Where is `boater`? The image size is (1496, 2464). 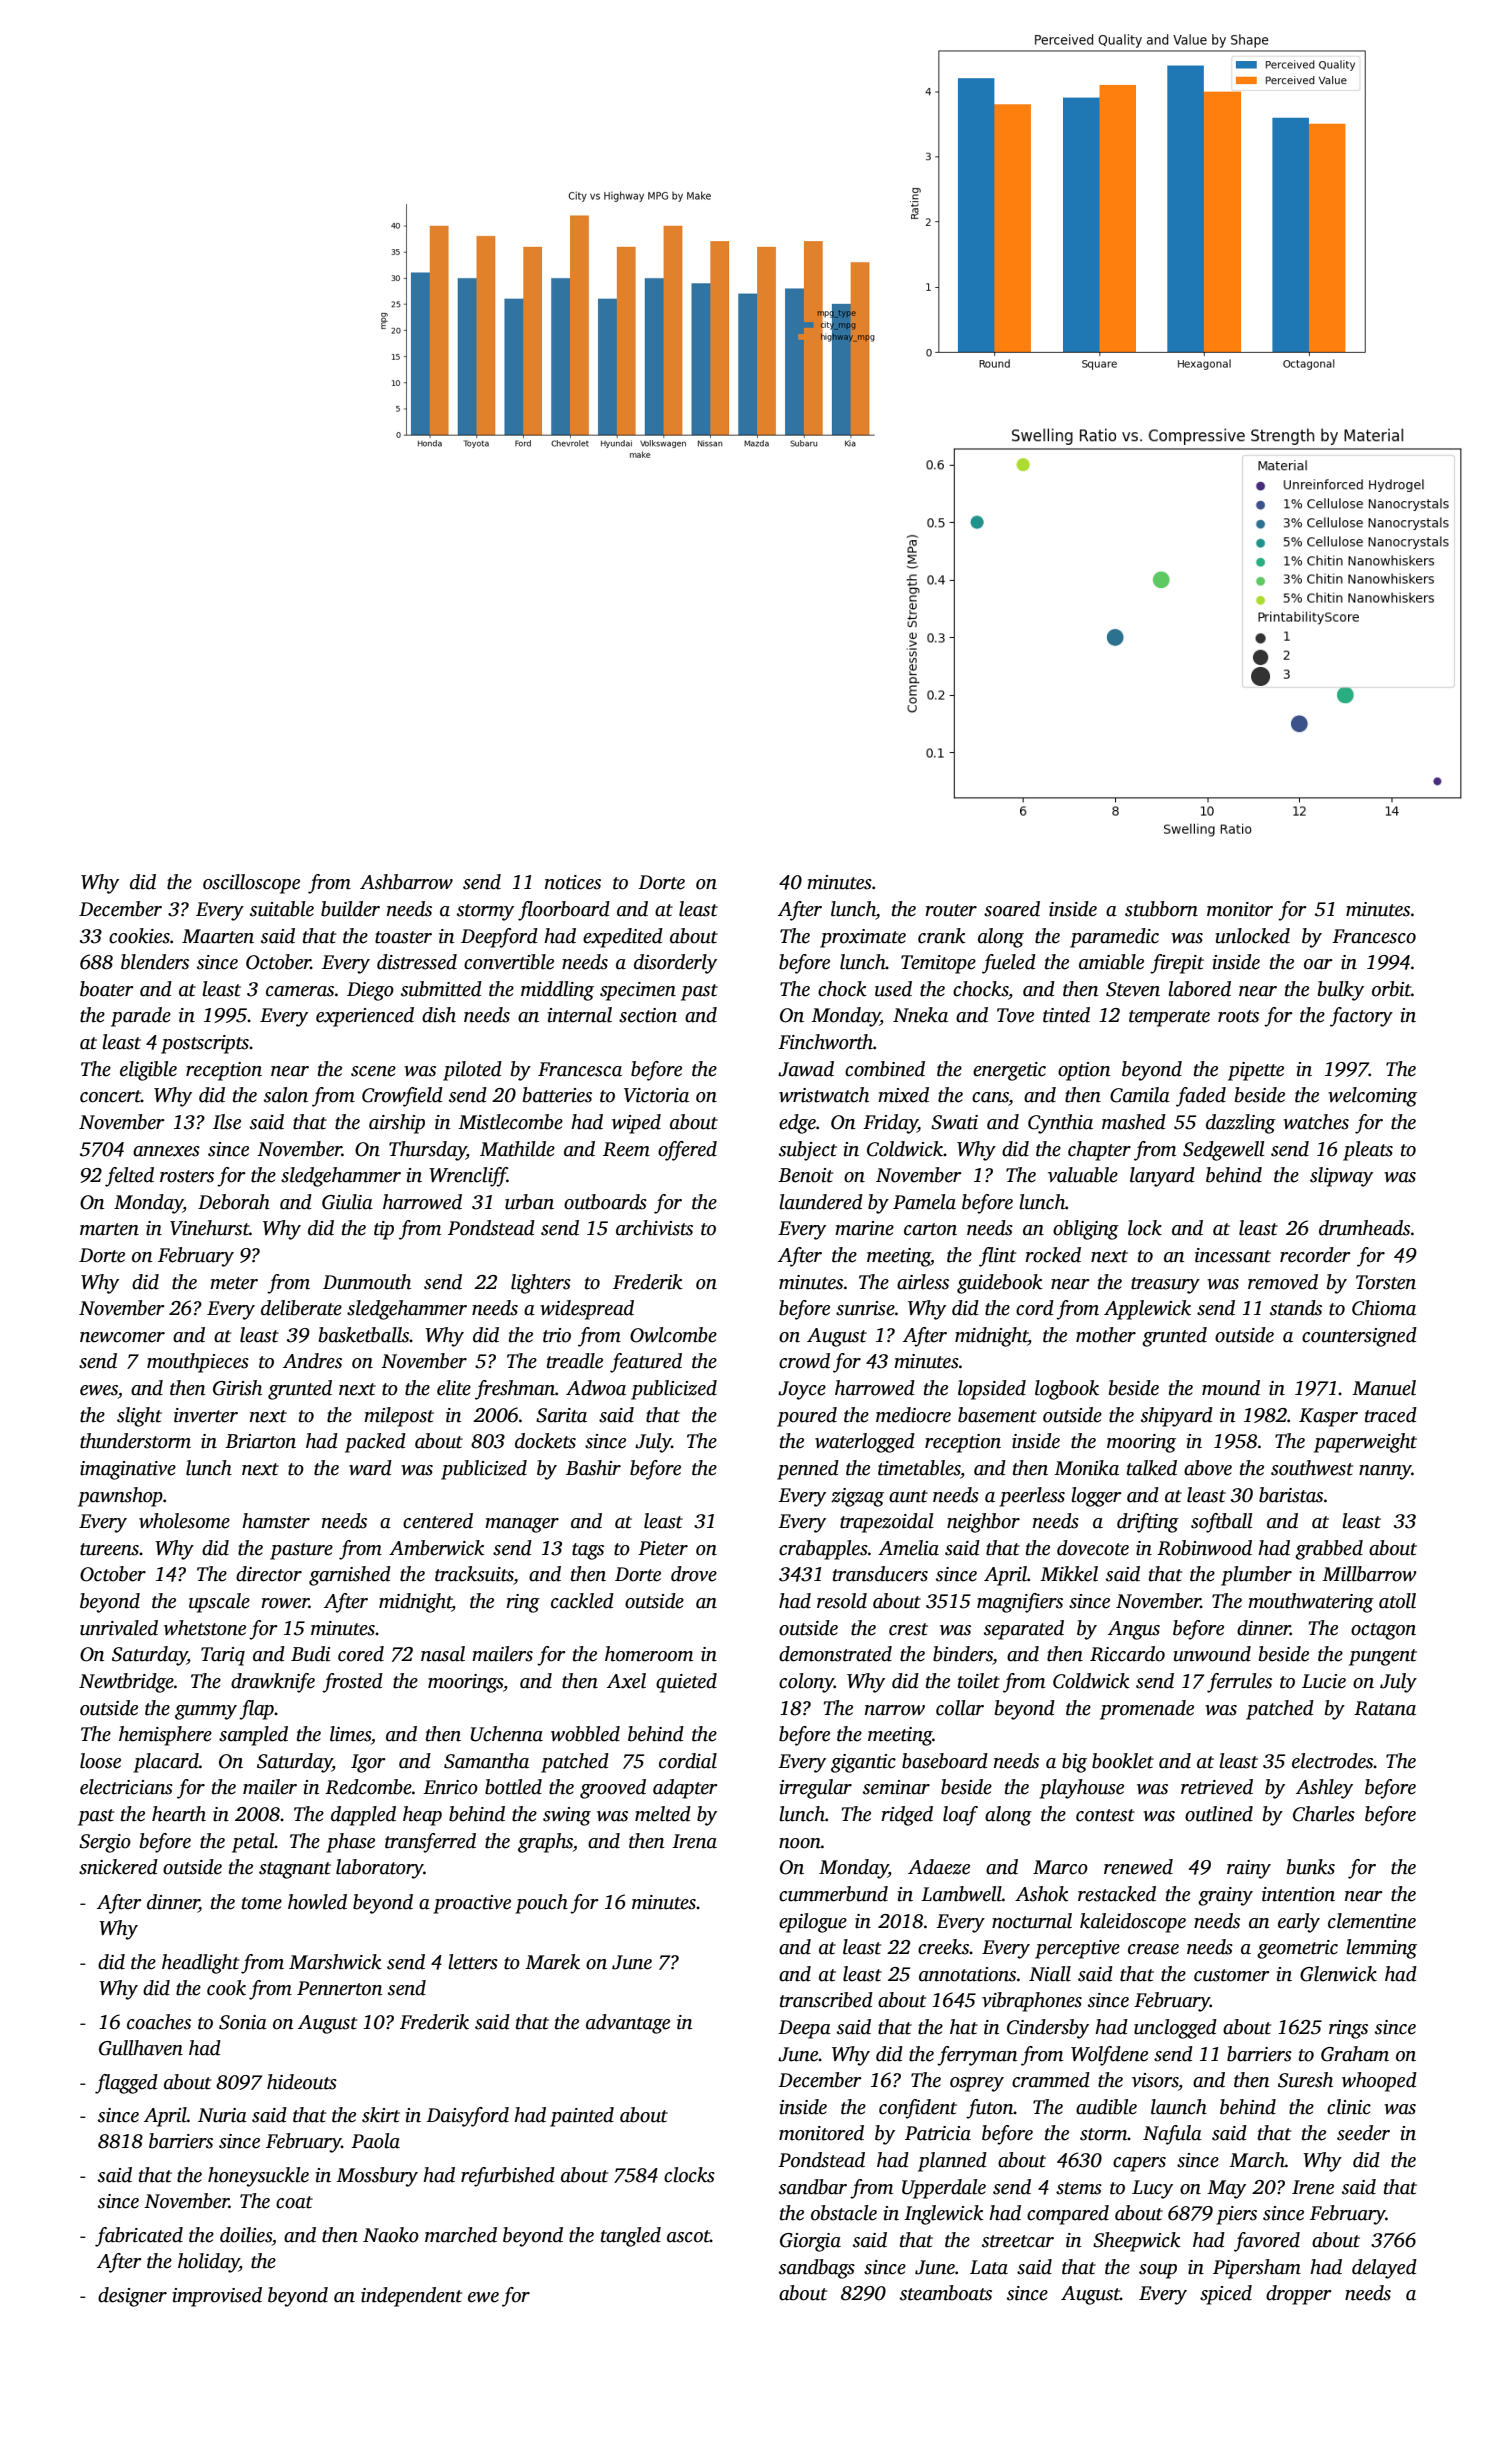
boater is located at coordinates (107, 989).
